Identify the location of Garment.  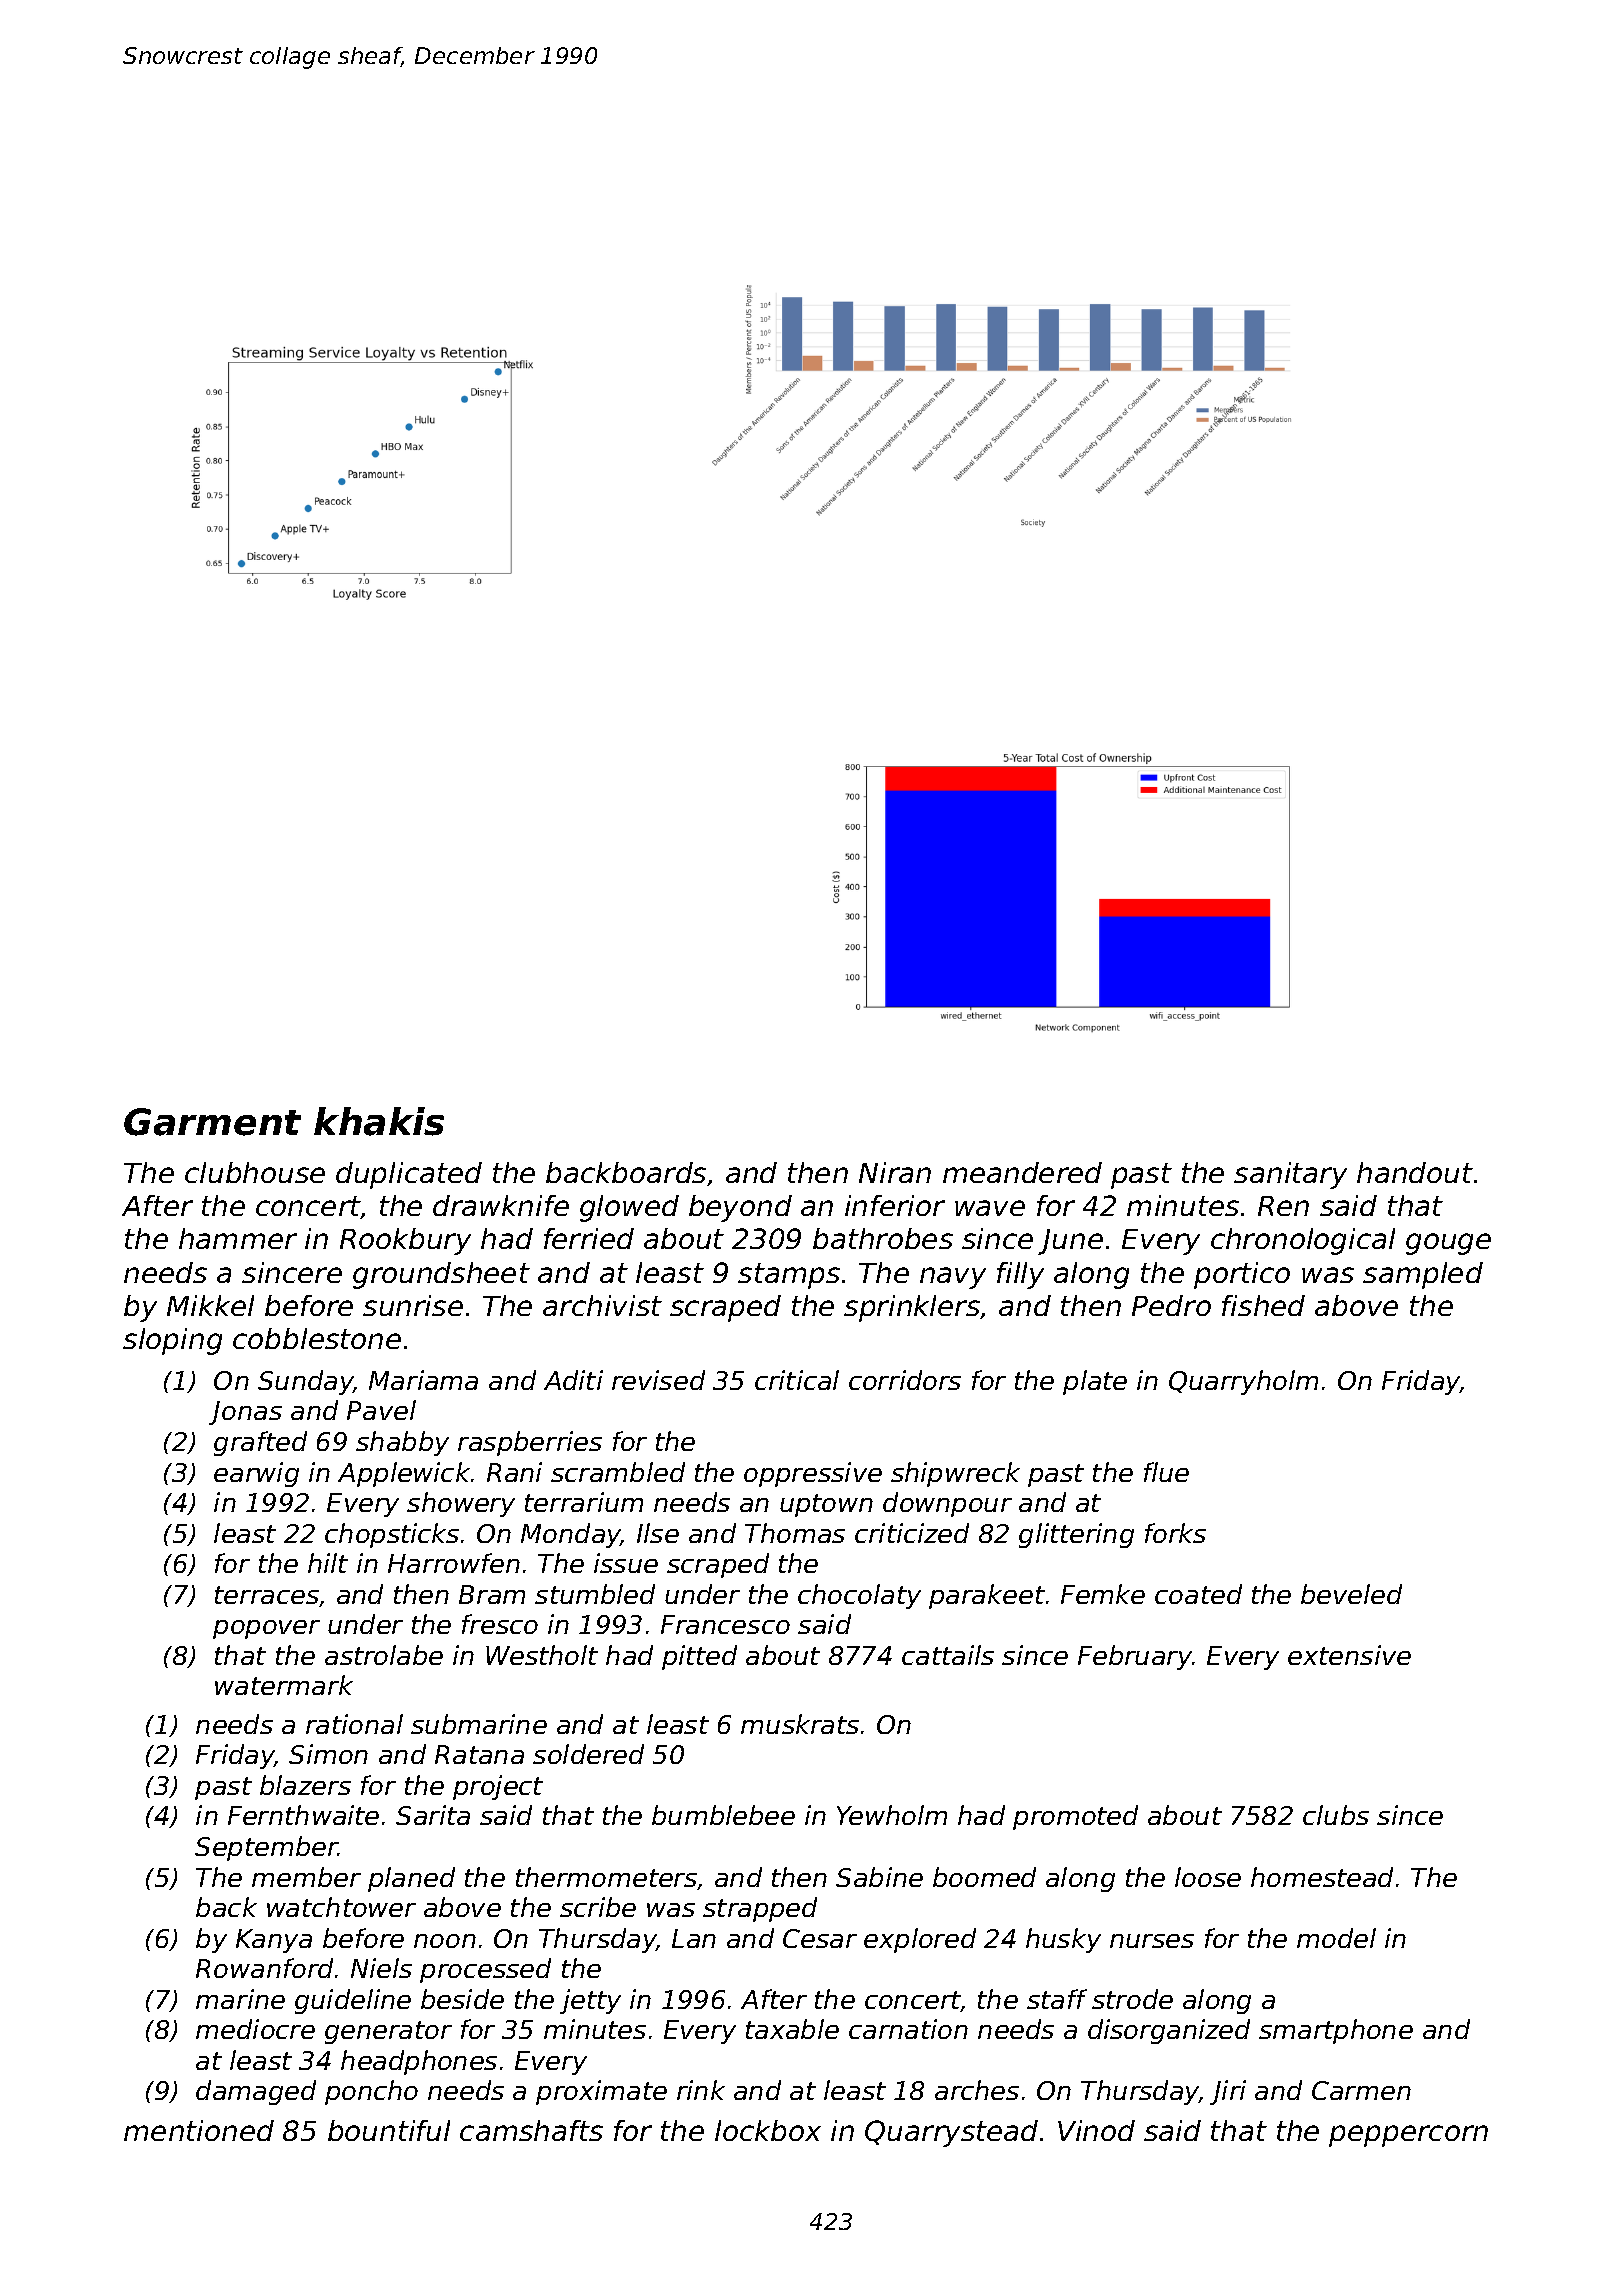
(212, 1122).
